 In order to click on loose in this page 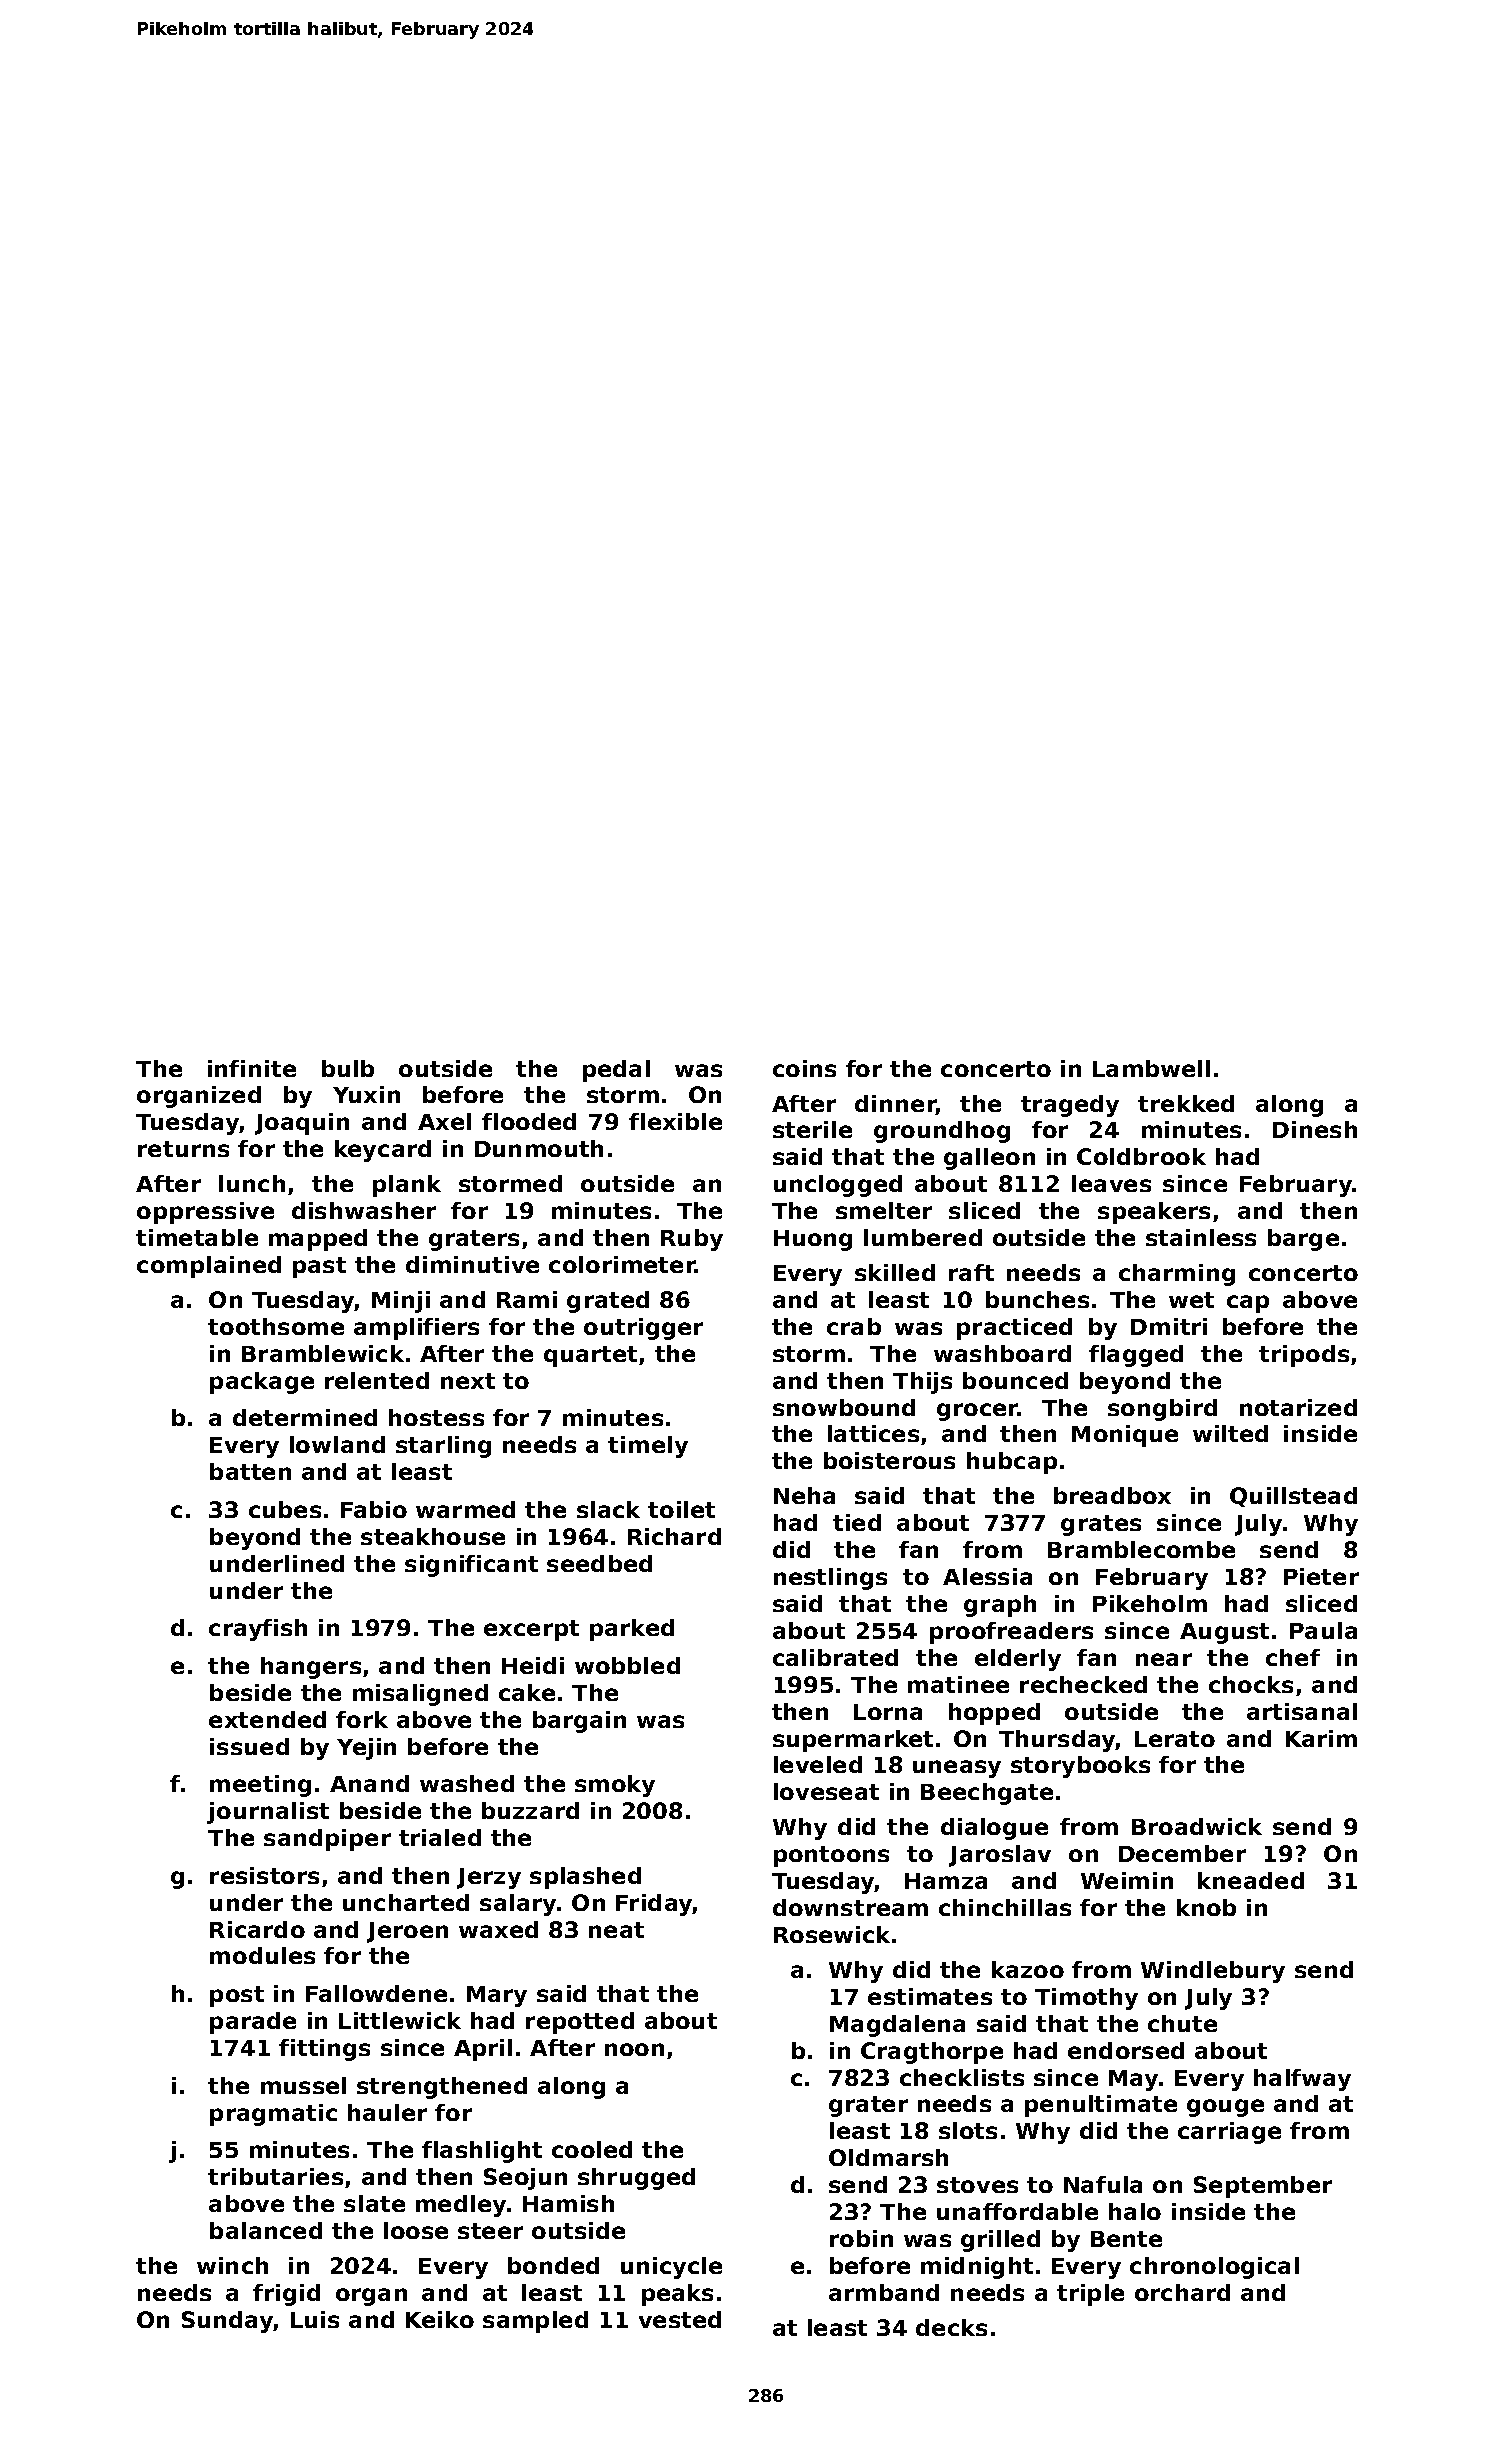, I will do `click(416, 2230)`.
